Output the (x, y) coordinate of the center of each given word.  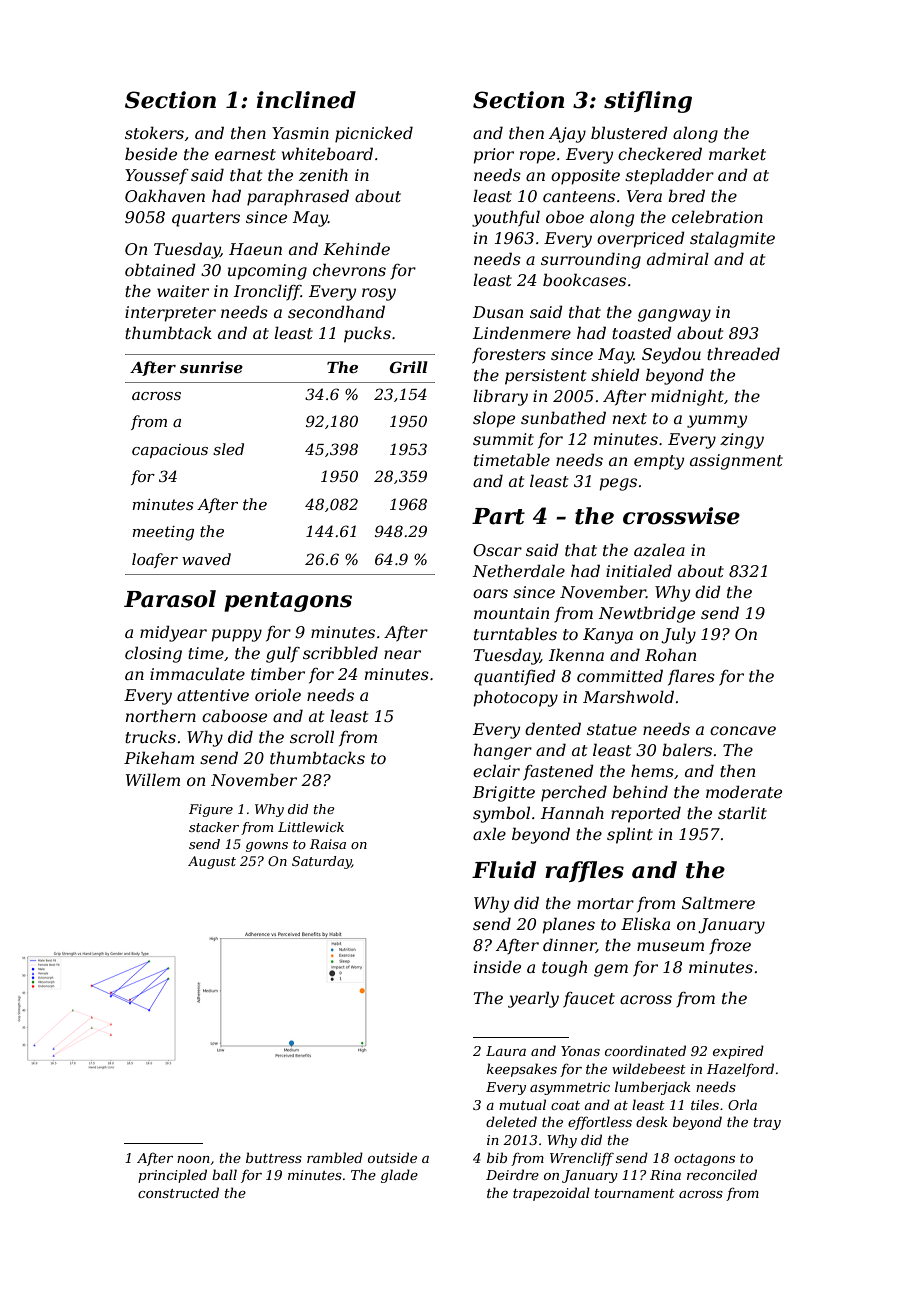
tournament (635, 1193)
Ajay (567, 135)
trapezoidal (551, 1194)
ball (224, 1174)
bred (686, 195)
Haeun (255, 249)
